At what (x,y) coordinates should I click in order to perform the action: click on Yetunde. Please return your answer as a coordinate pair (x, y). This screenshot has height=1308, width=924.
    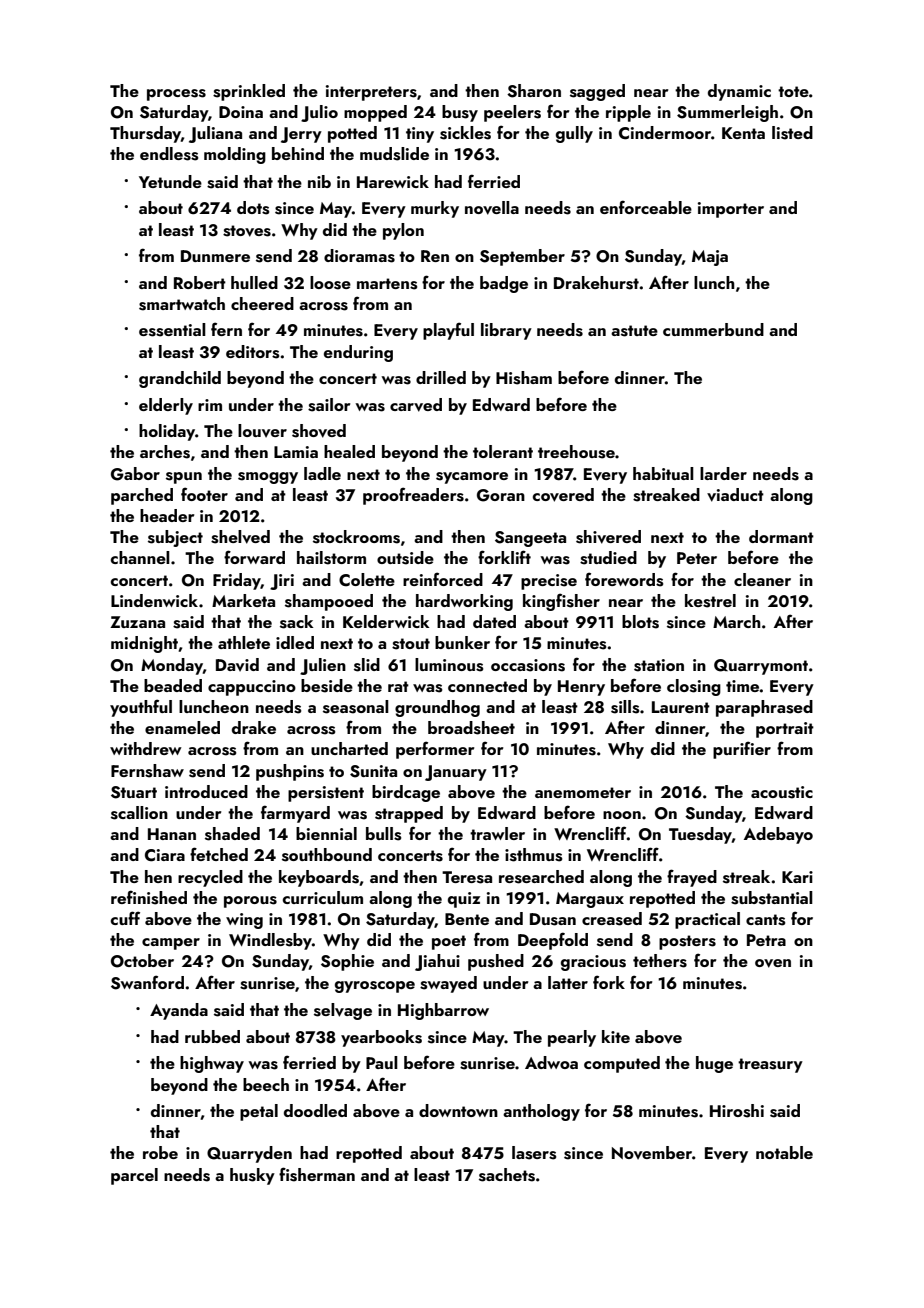
    Looking at the image, I should click on (170, 181).
